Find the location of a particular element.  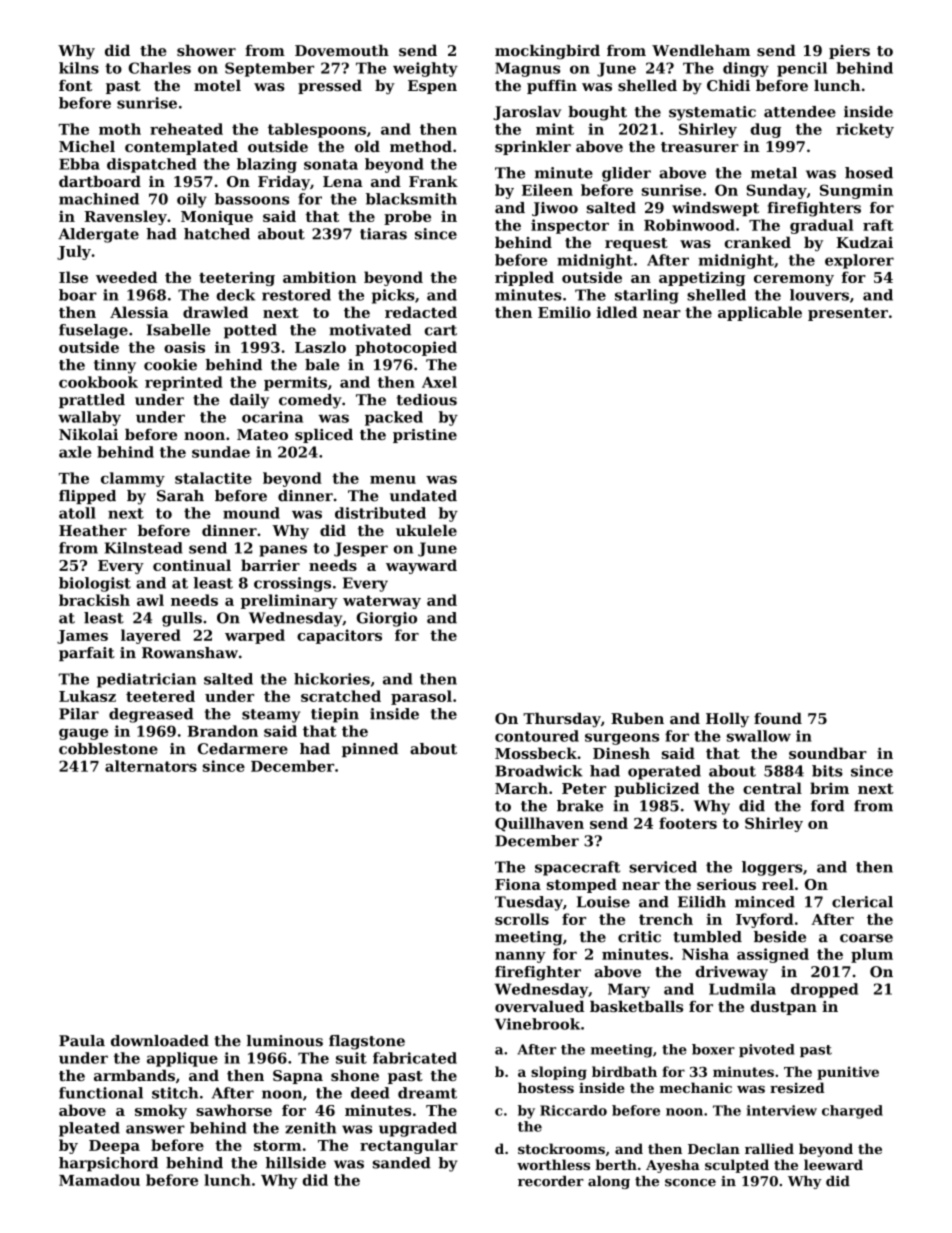

Lukasz is located at coordinates (87, 696).
